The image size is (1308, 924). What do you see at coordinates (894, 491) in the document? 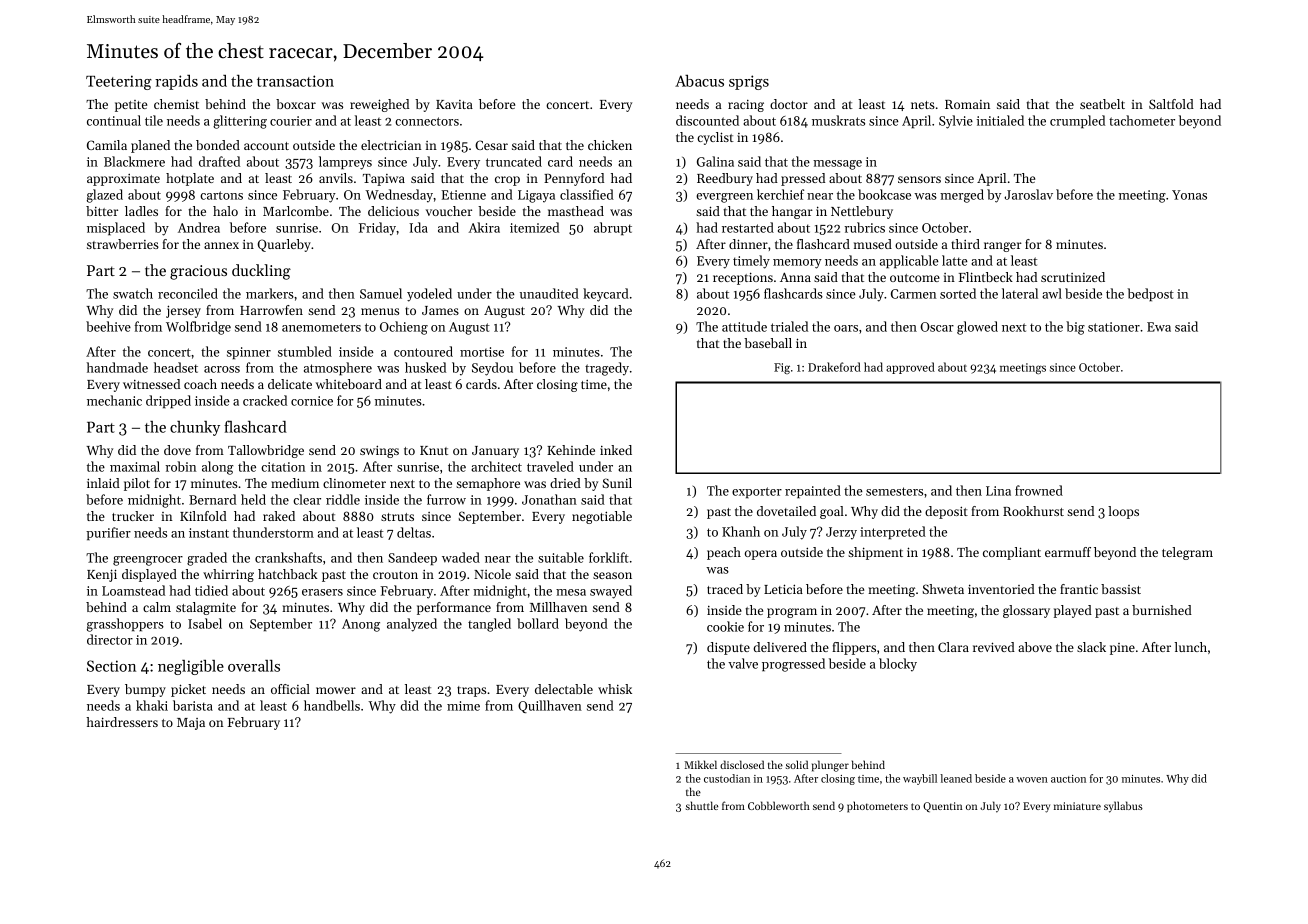
I see `semesters` at bounding box center [894, 491].
